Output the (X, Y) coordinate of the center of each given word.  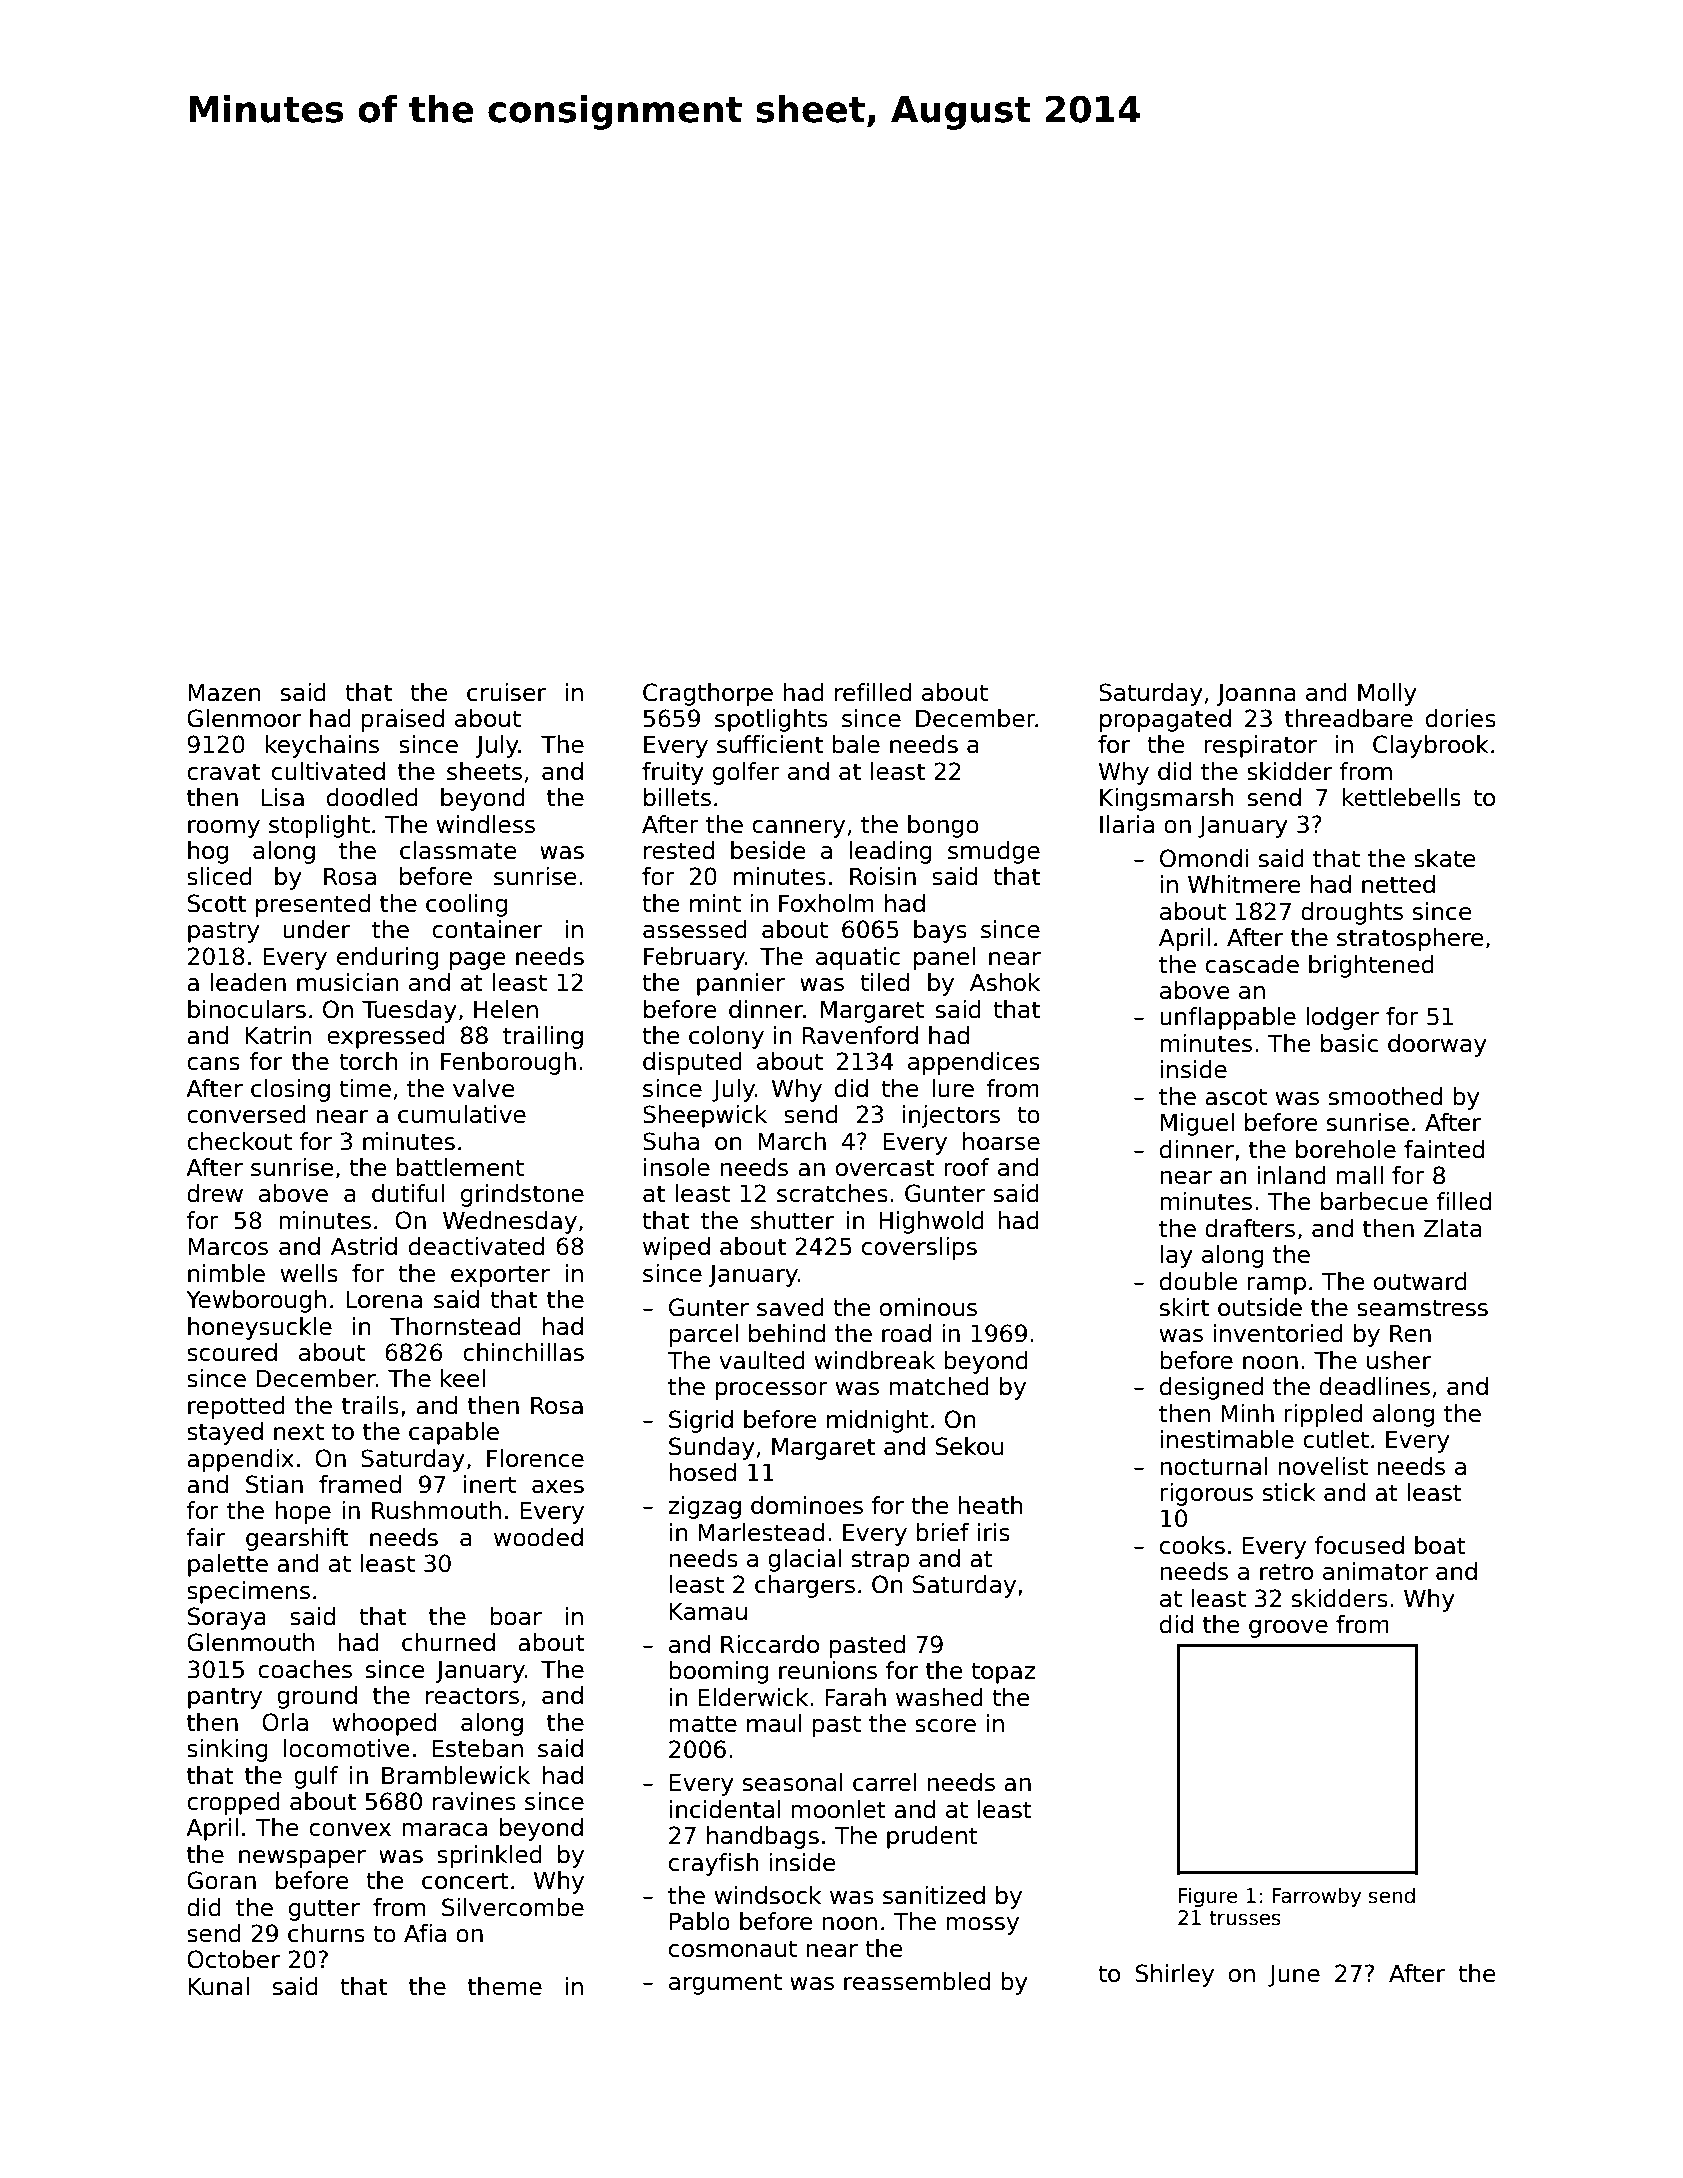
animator (1375, 1571)
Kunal (218, 1986)
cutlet (1336, 1439)
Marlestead (761, 1532)
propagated (1165, 720)
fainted (1444, 1149)
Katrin (278, 1035)
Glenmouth (250, 1642)
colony (726, 1037)
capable (454, 1433)
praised (402, 720)
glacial (804, 1560)
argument (725, 1984)
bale (856, 744)
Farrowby (1316, 1897)
